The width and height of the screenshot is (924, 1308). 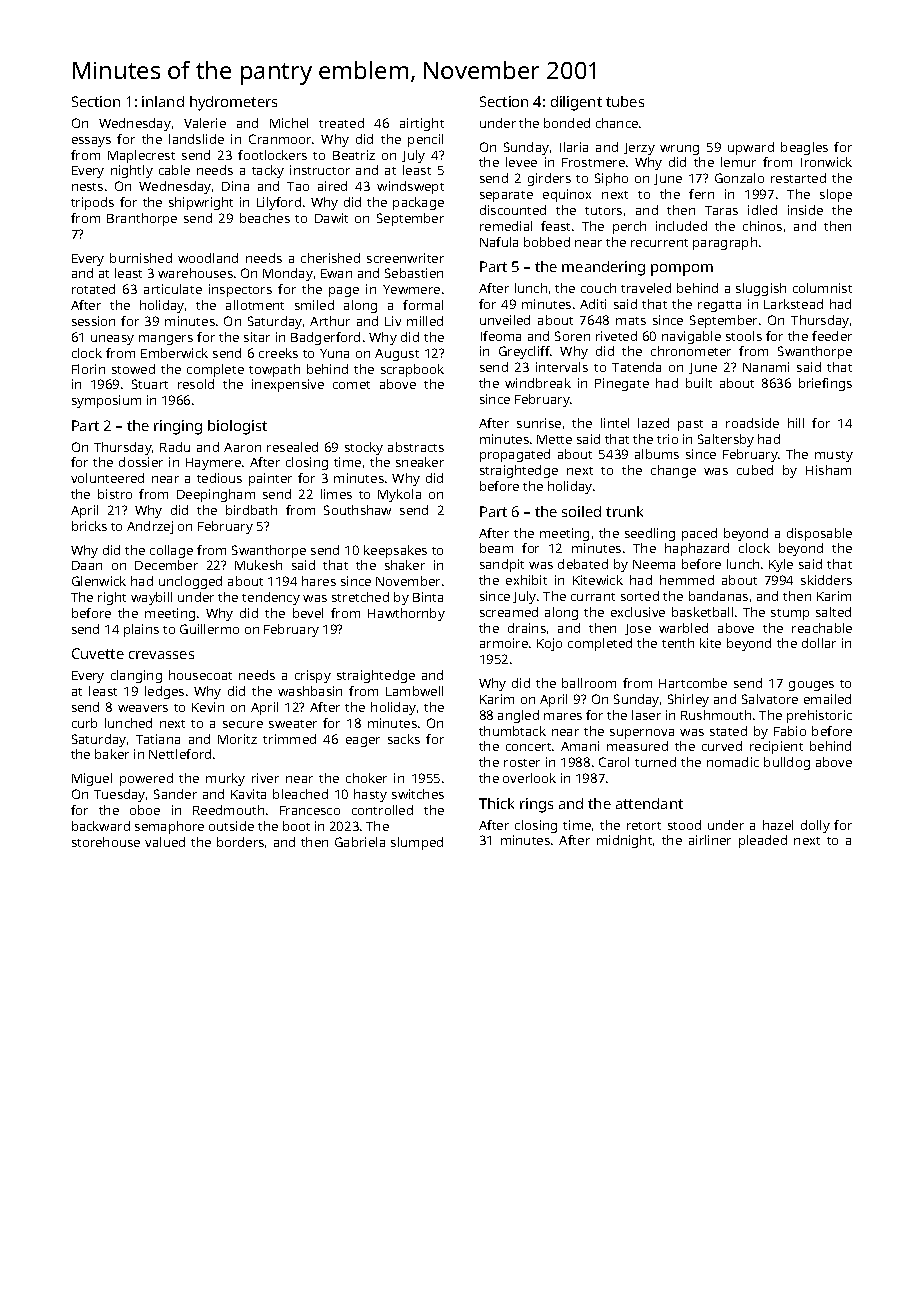 What do you see at coordinates (804, 148) in the screenshot?
I see `beagles` at bounding box center [804, 148].
